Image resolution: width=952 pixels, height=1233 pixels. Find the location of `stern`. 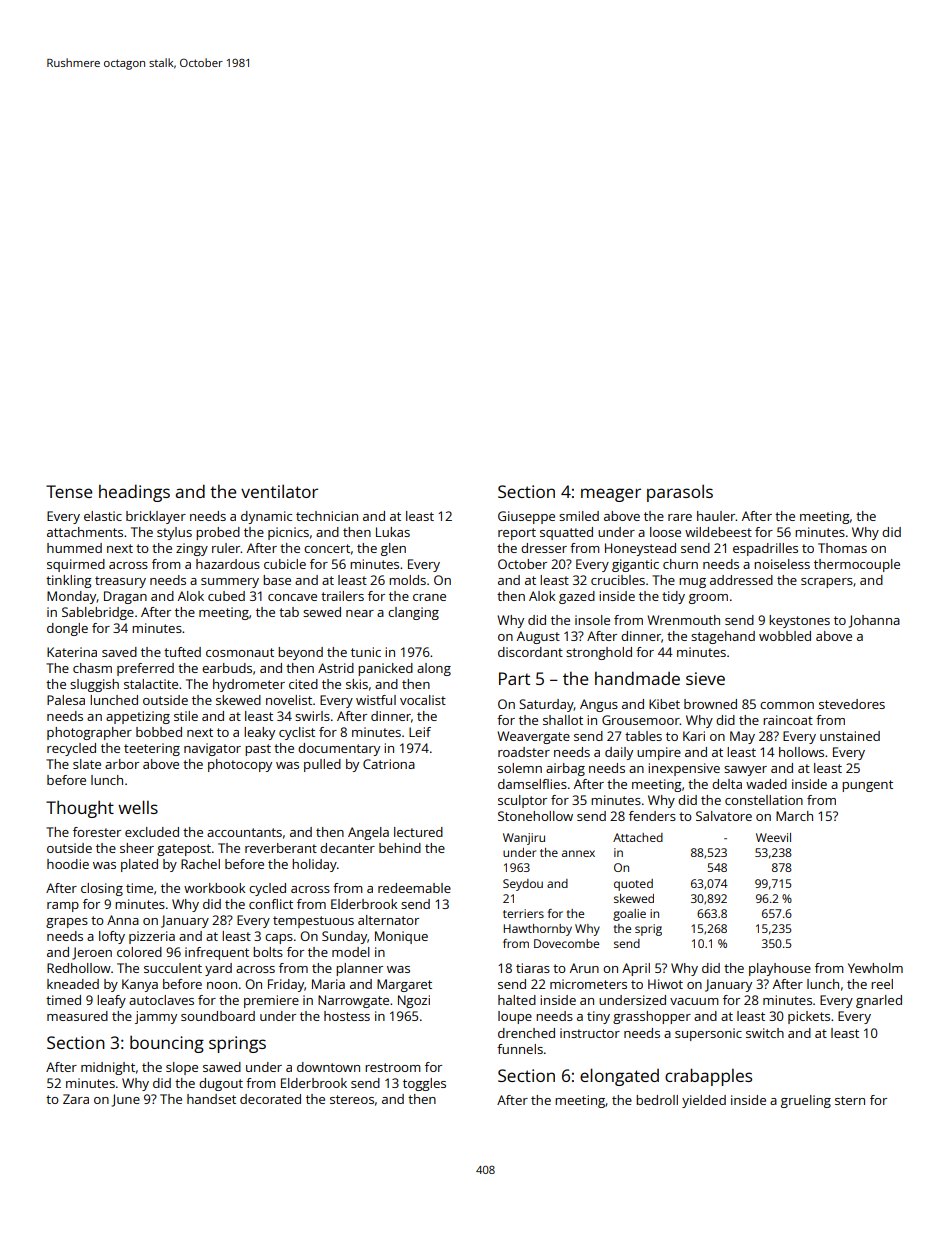

stern is located at coordinates (850, 1100).
